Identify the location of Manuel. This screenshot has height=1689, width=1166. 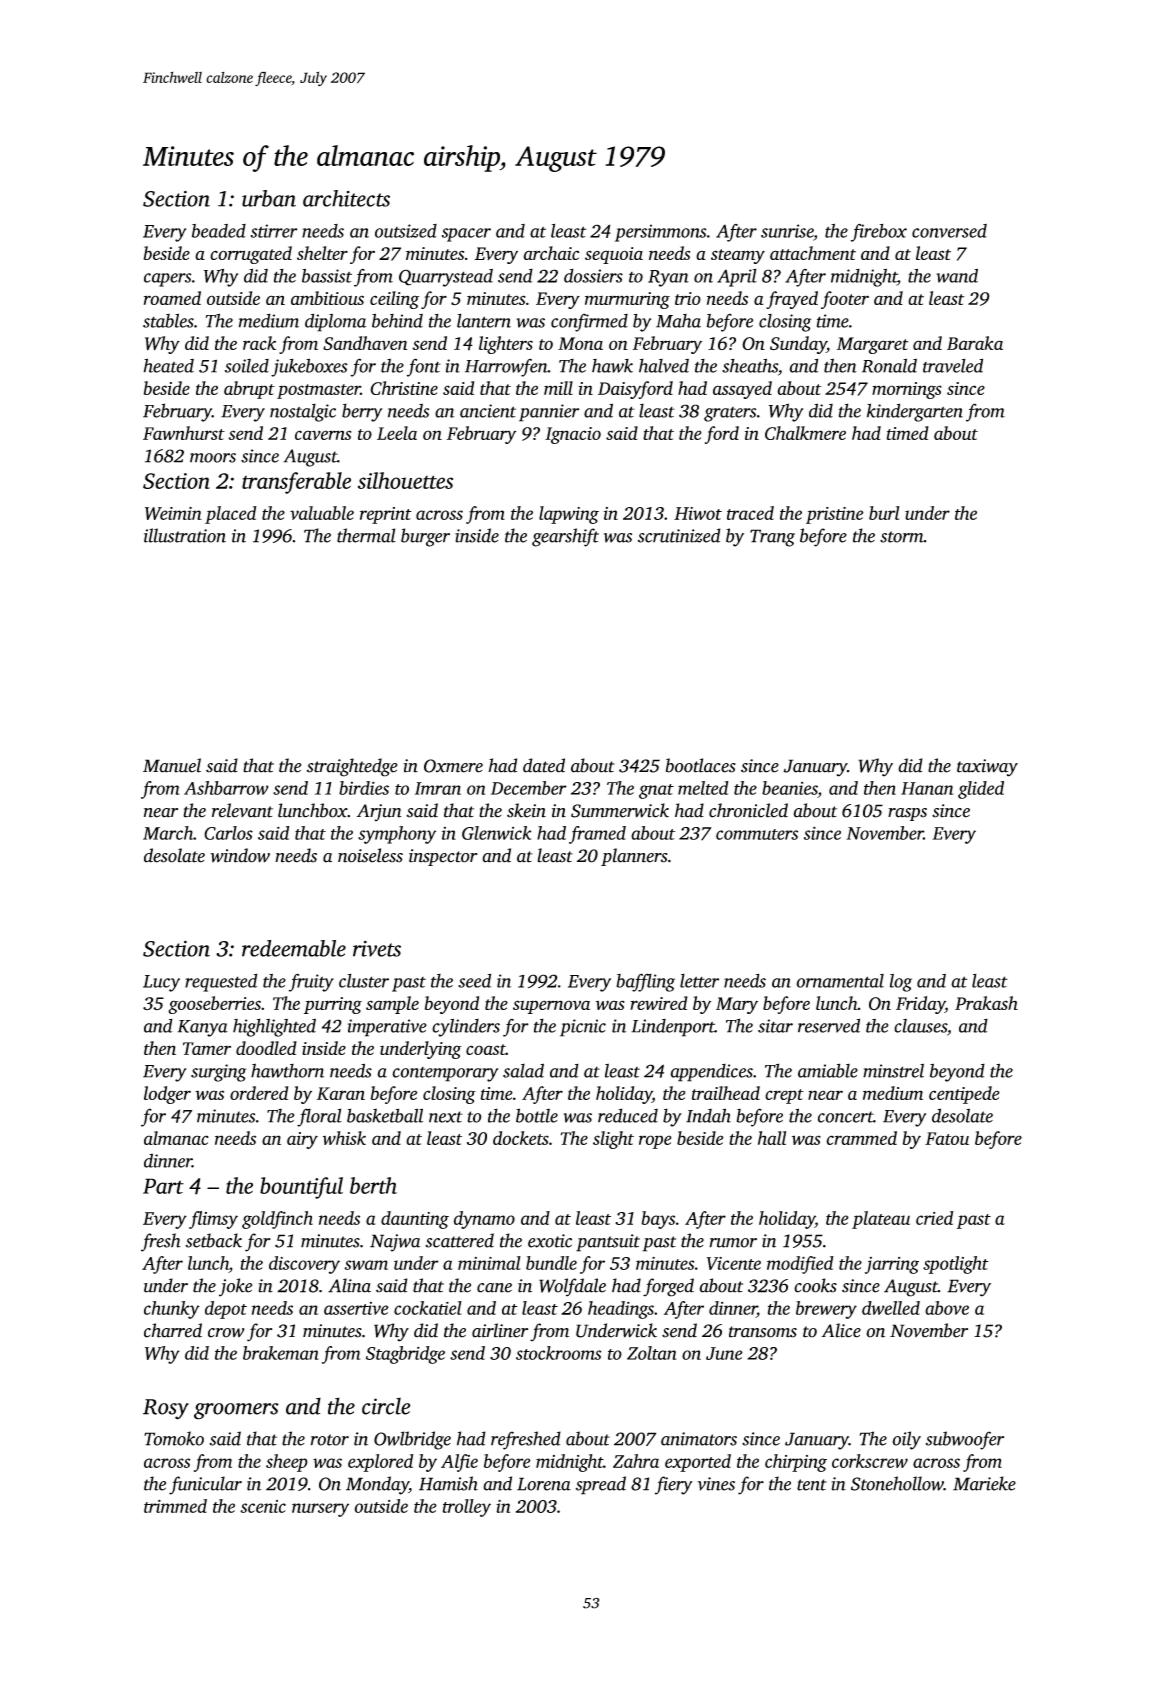
(172, 765).
